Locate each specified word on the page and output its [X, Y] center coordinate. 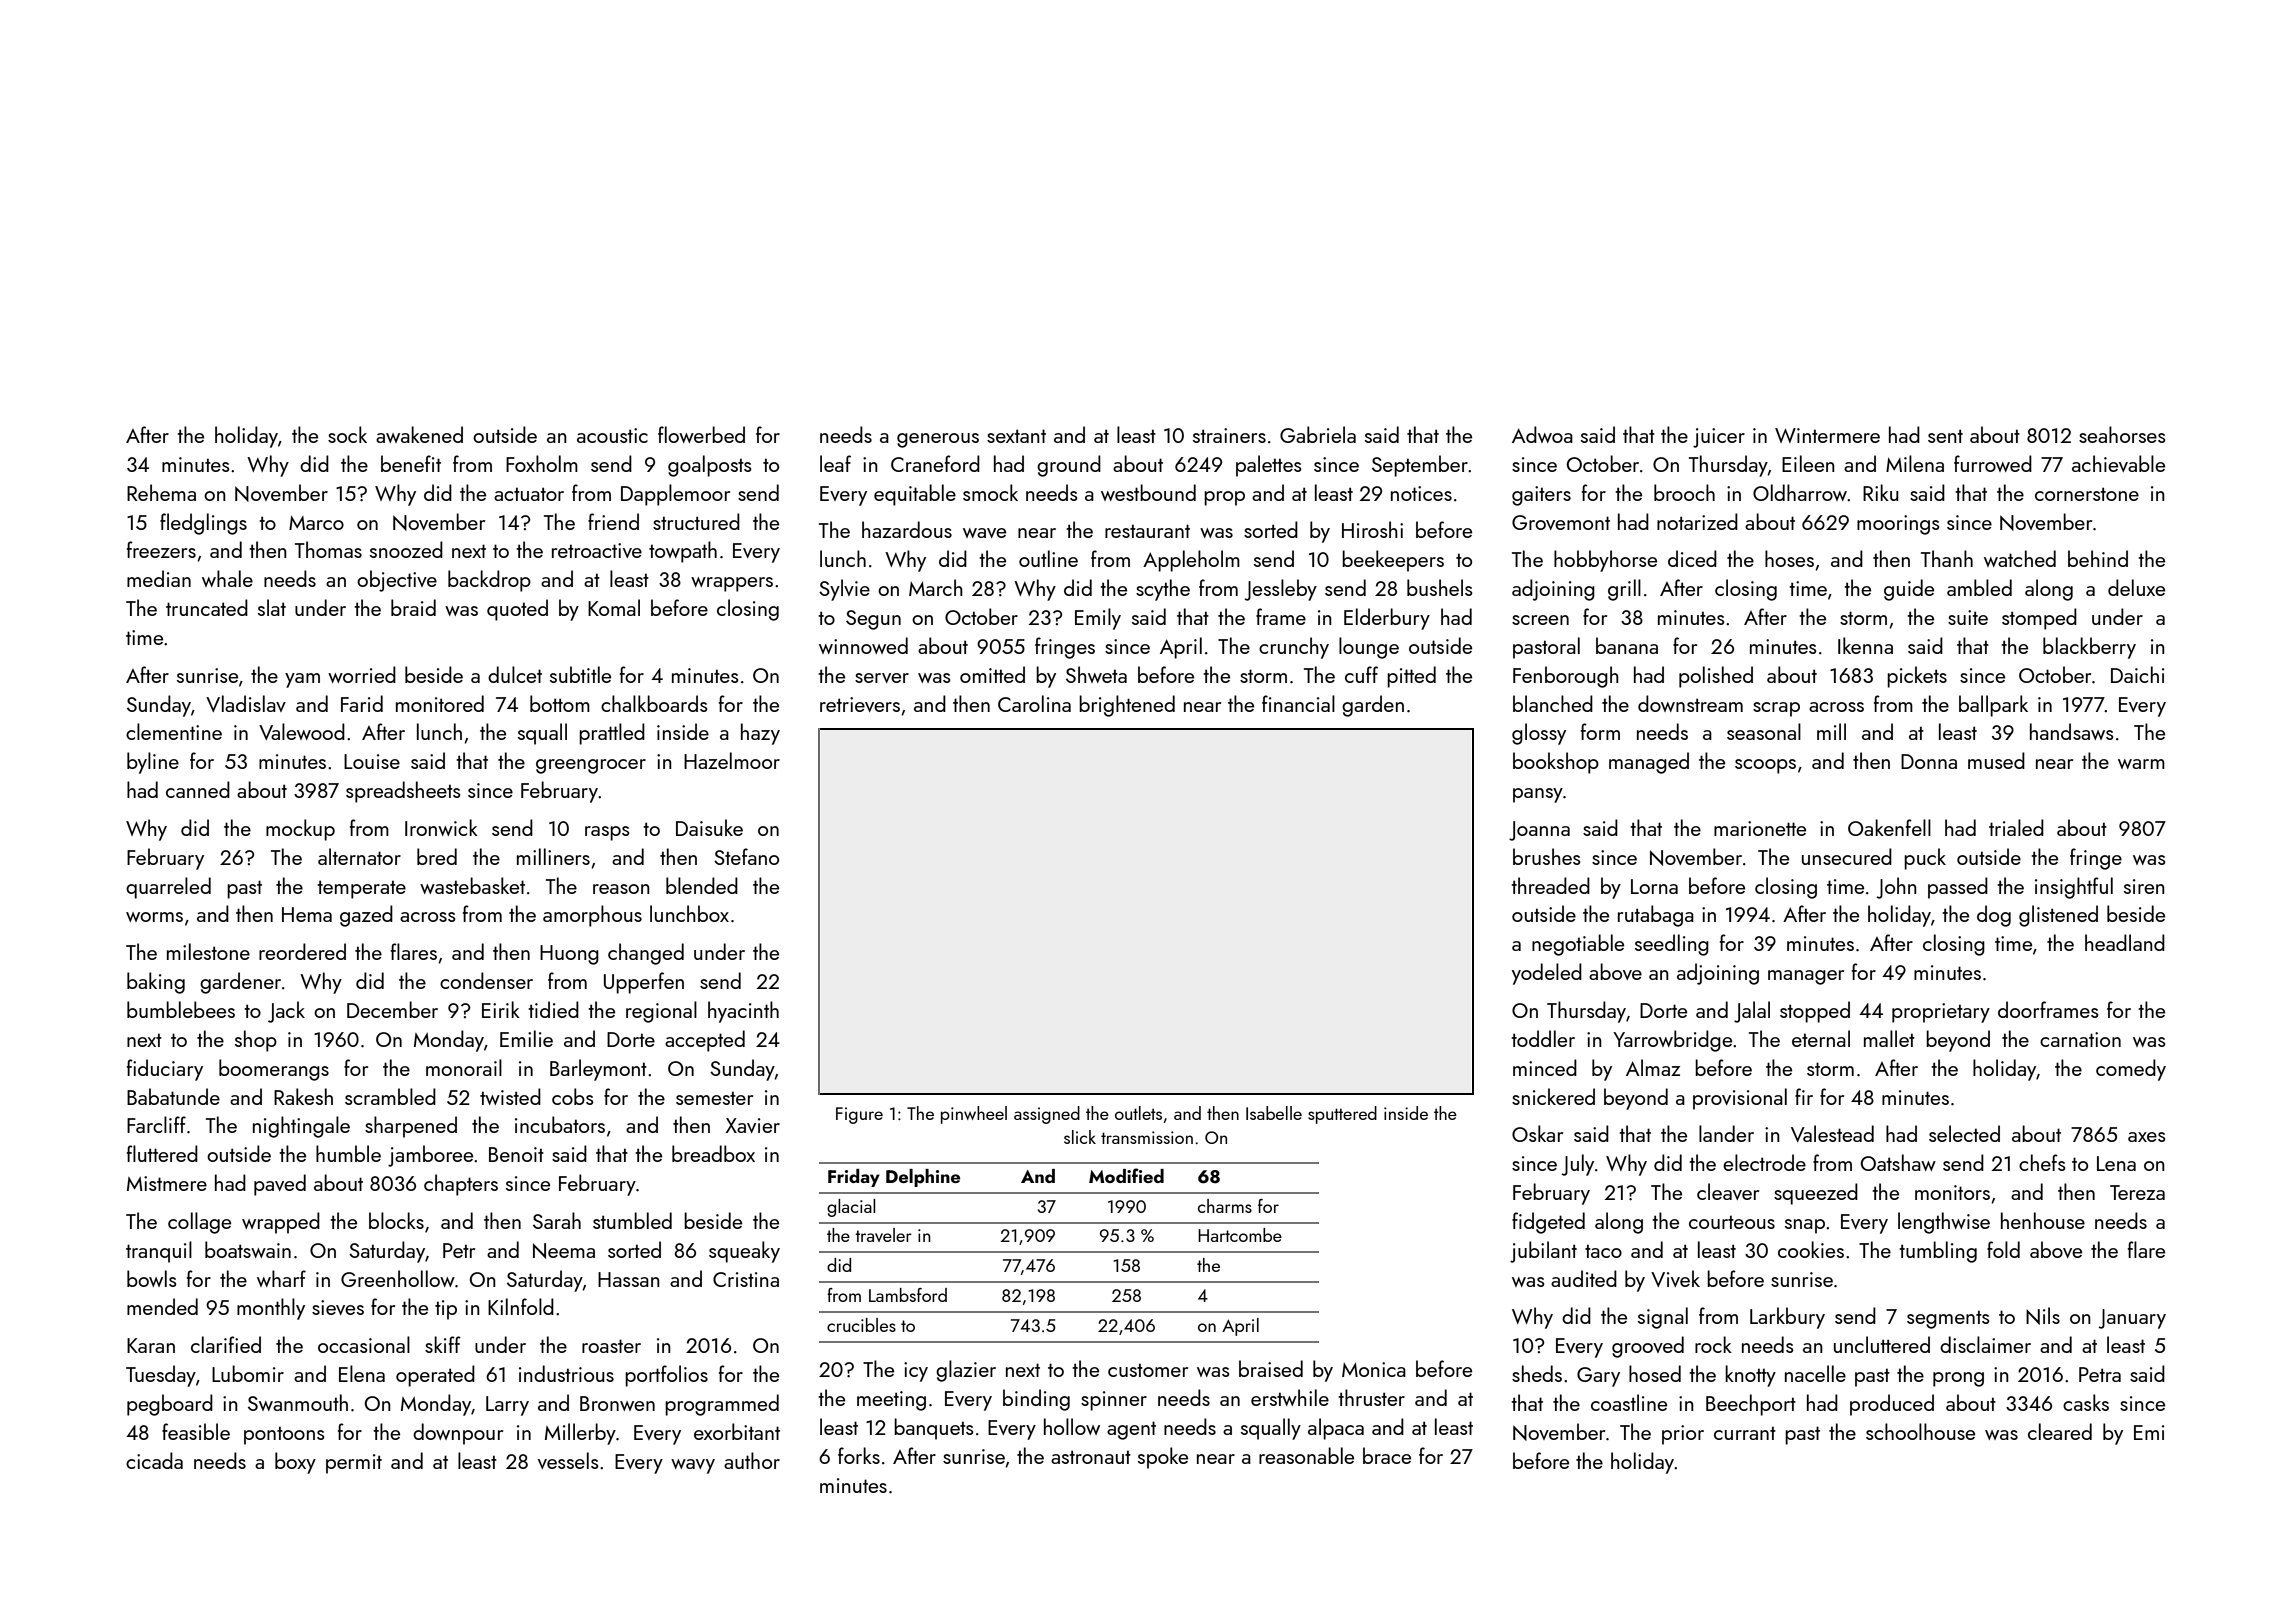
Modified [1126, 1175]
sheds [1537, 1373]
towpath [683, 552]
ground [1069, 466]
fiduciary [165, 1070]
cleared [2060, 1431]
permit [354, 1464]
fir [1804, 1096]
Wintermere [1827, 435]
